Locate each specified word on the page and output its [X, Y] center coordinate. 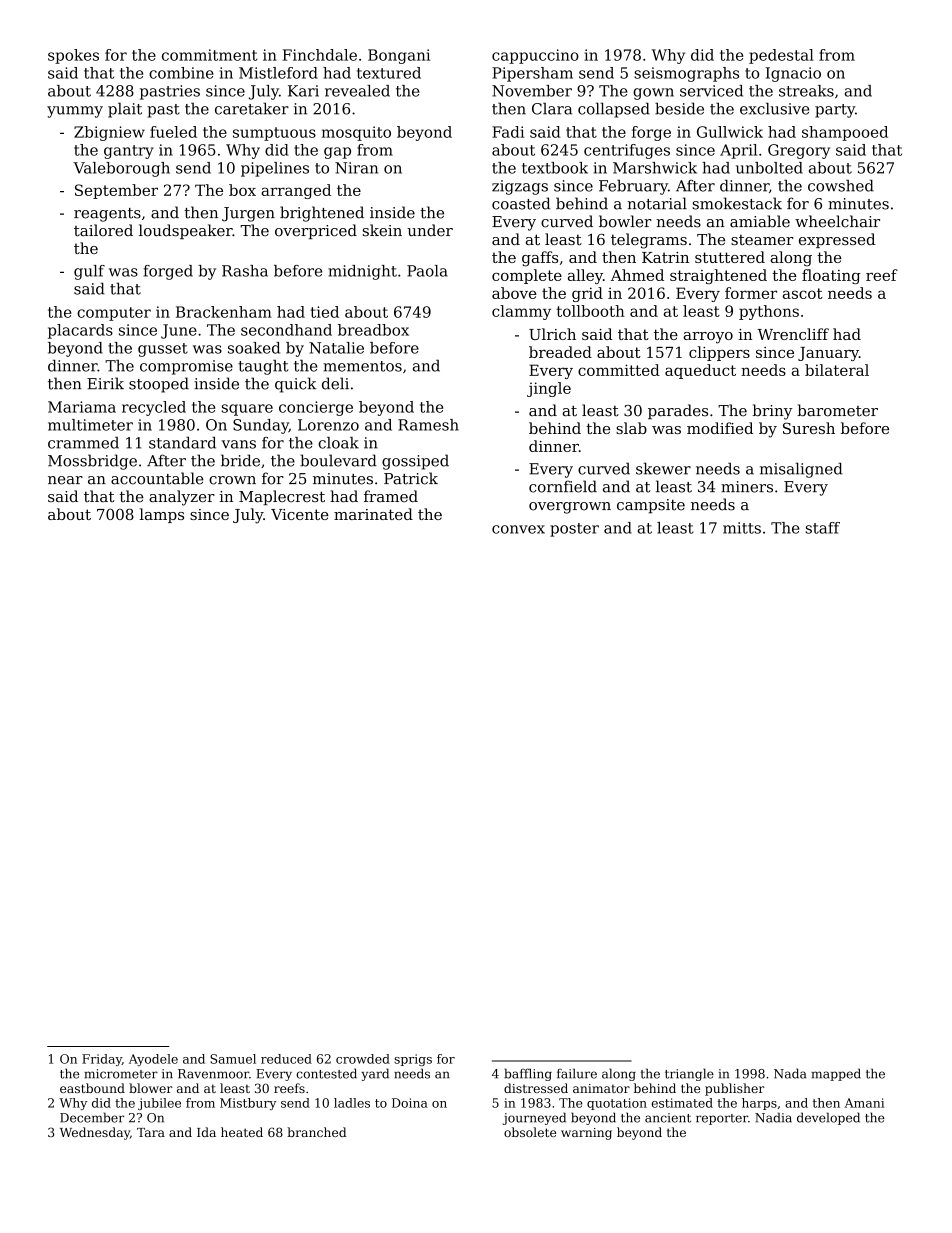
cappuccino [535, 56]
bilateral [837, 370]
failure [577, 1073]
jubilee [159, 1104]
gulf [89, 272]
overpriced [316, 231]
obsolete [530, 1132]
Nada [790, 1073]
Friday [102, 1060]
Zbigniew [109, 133]
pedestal [781, 56]
